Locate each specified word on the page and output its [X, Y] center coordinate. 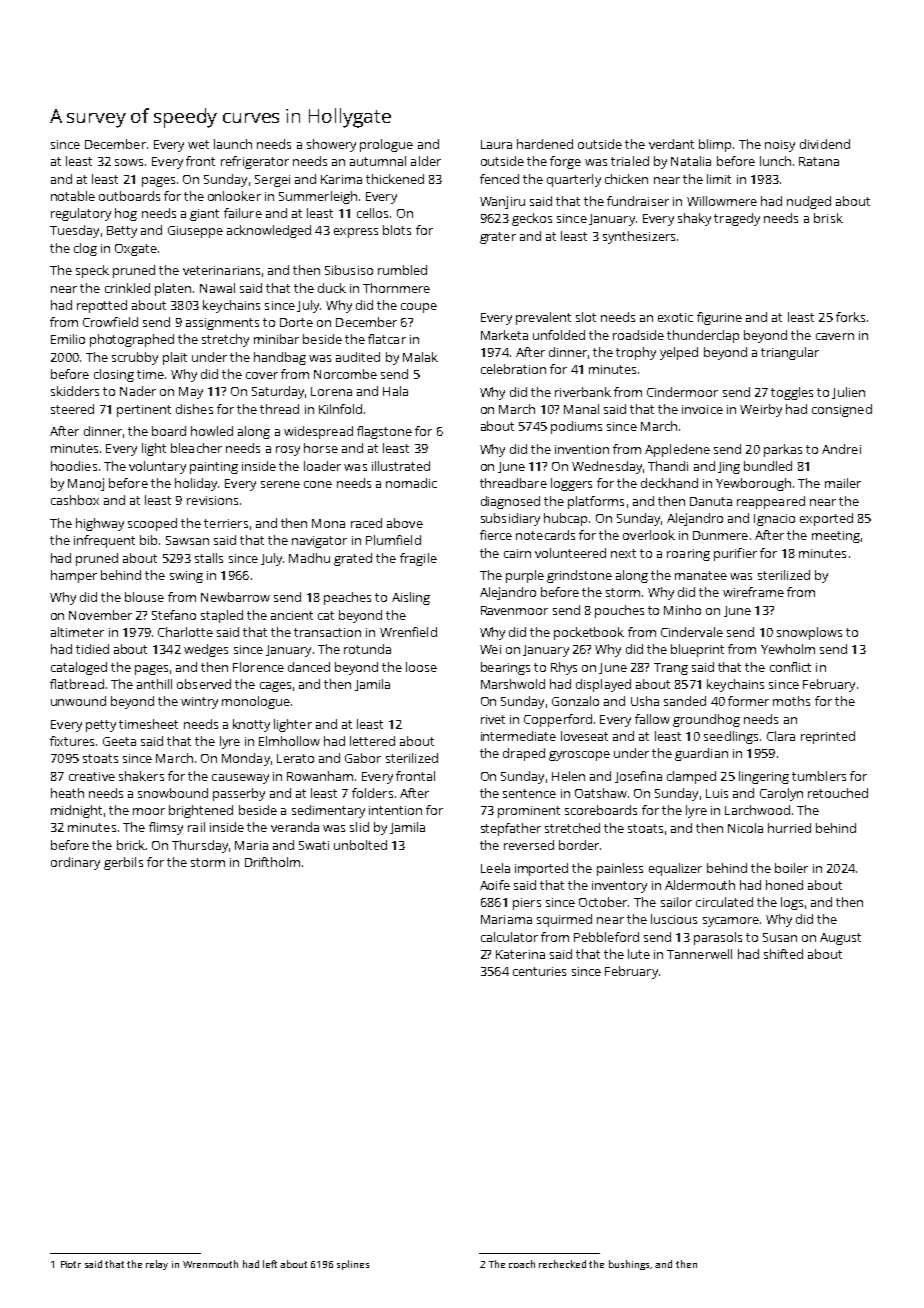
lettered [372, 741]
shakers [141, 776]
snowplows [809, 633]
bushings [630, 1265]
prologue [386, 145]
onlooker [234, 196]
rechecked [562, 1264]
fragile [418, 559]
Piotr [71, 1264]
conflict [790, 667]
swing [186, 577]
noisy [780, 146]
